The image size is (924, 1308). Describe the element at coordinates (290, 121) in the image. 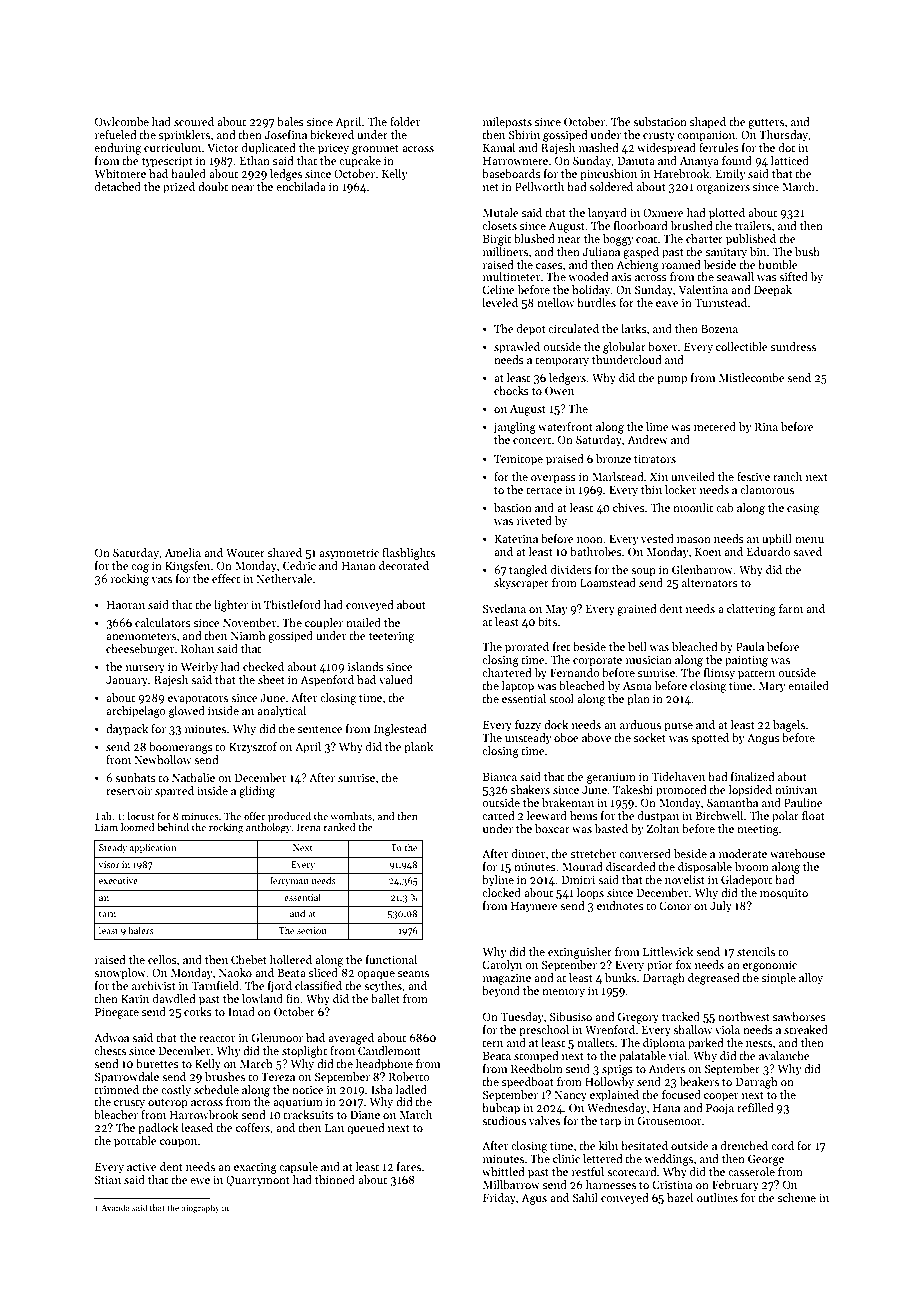

I see `bales` at that location.
